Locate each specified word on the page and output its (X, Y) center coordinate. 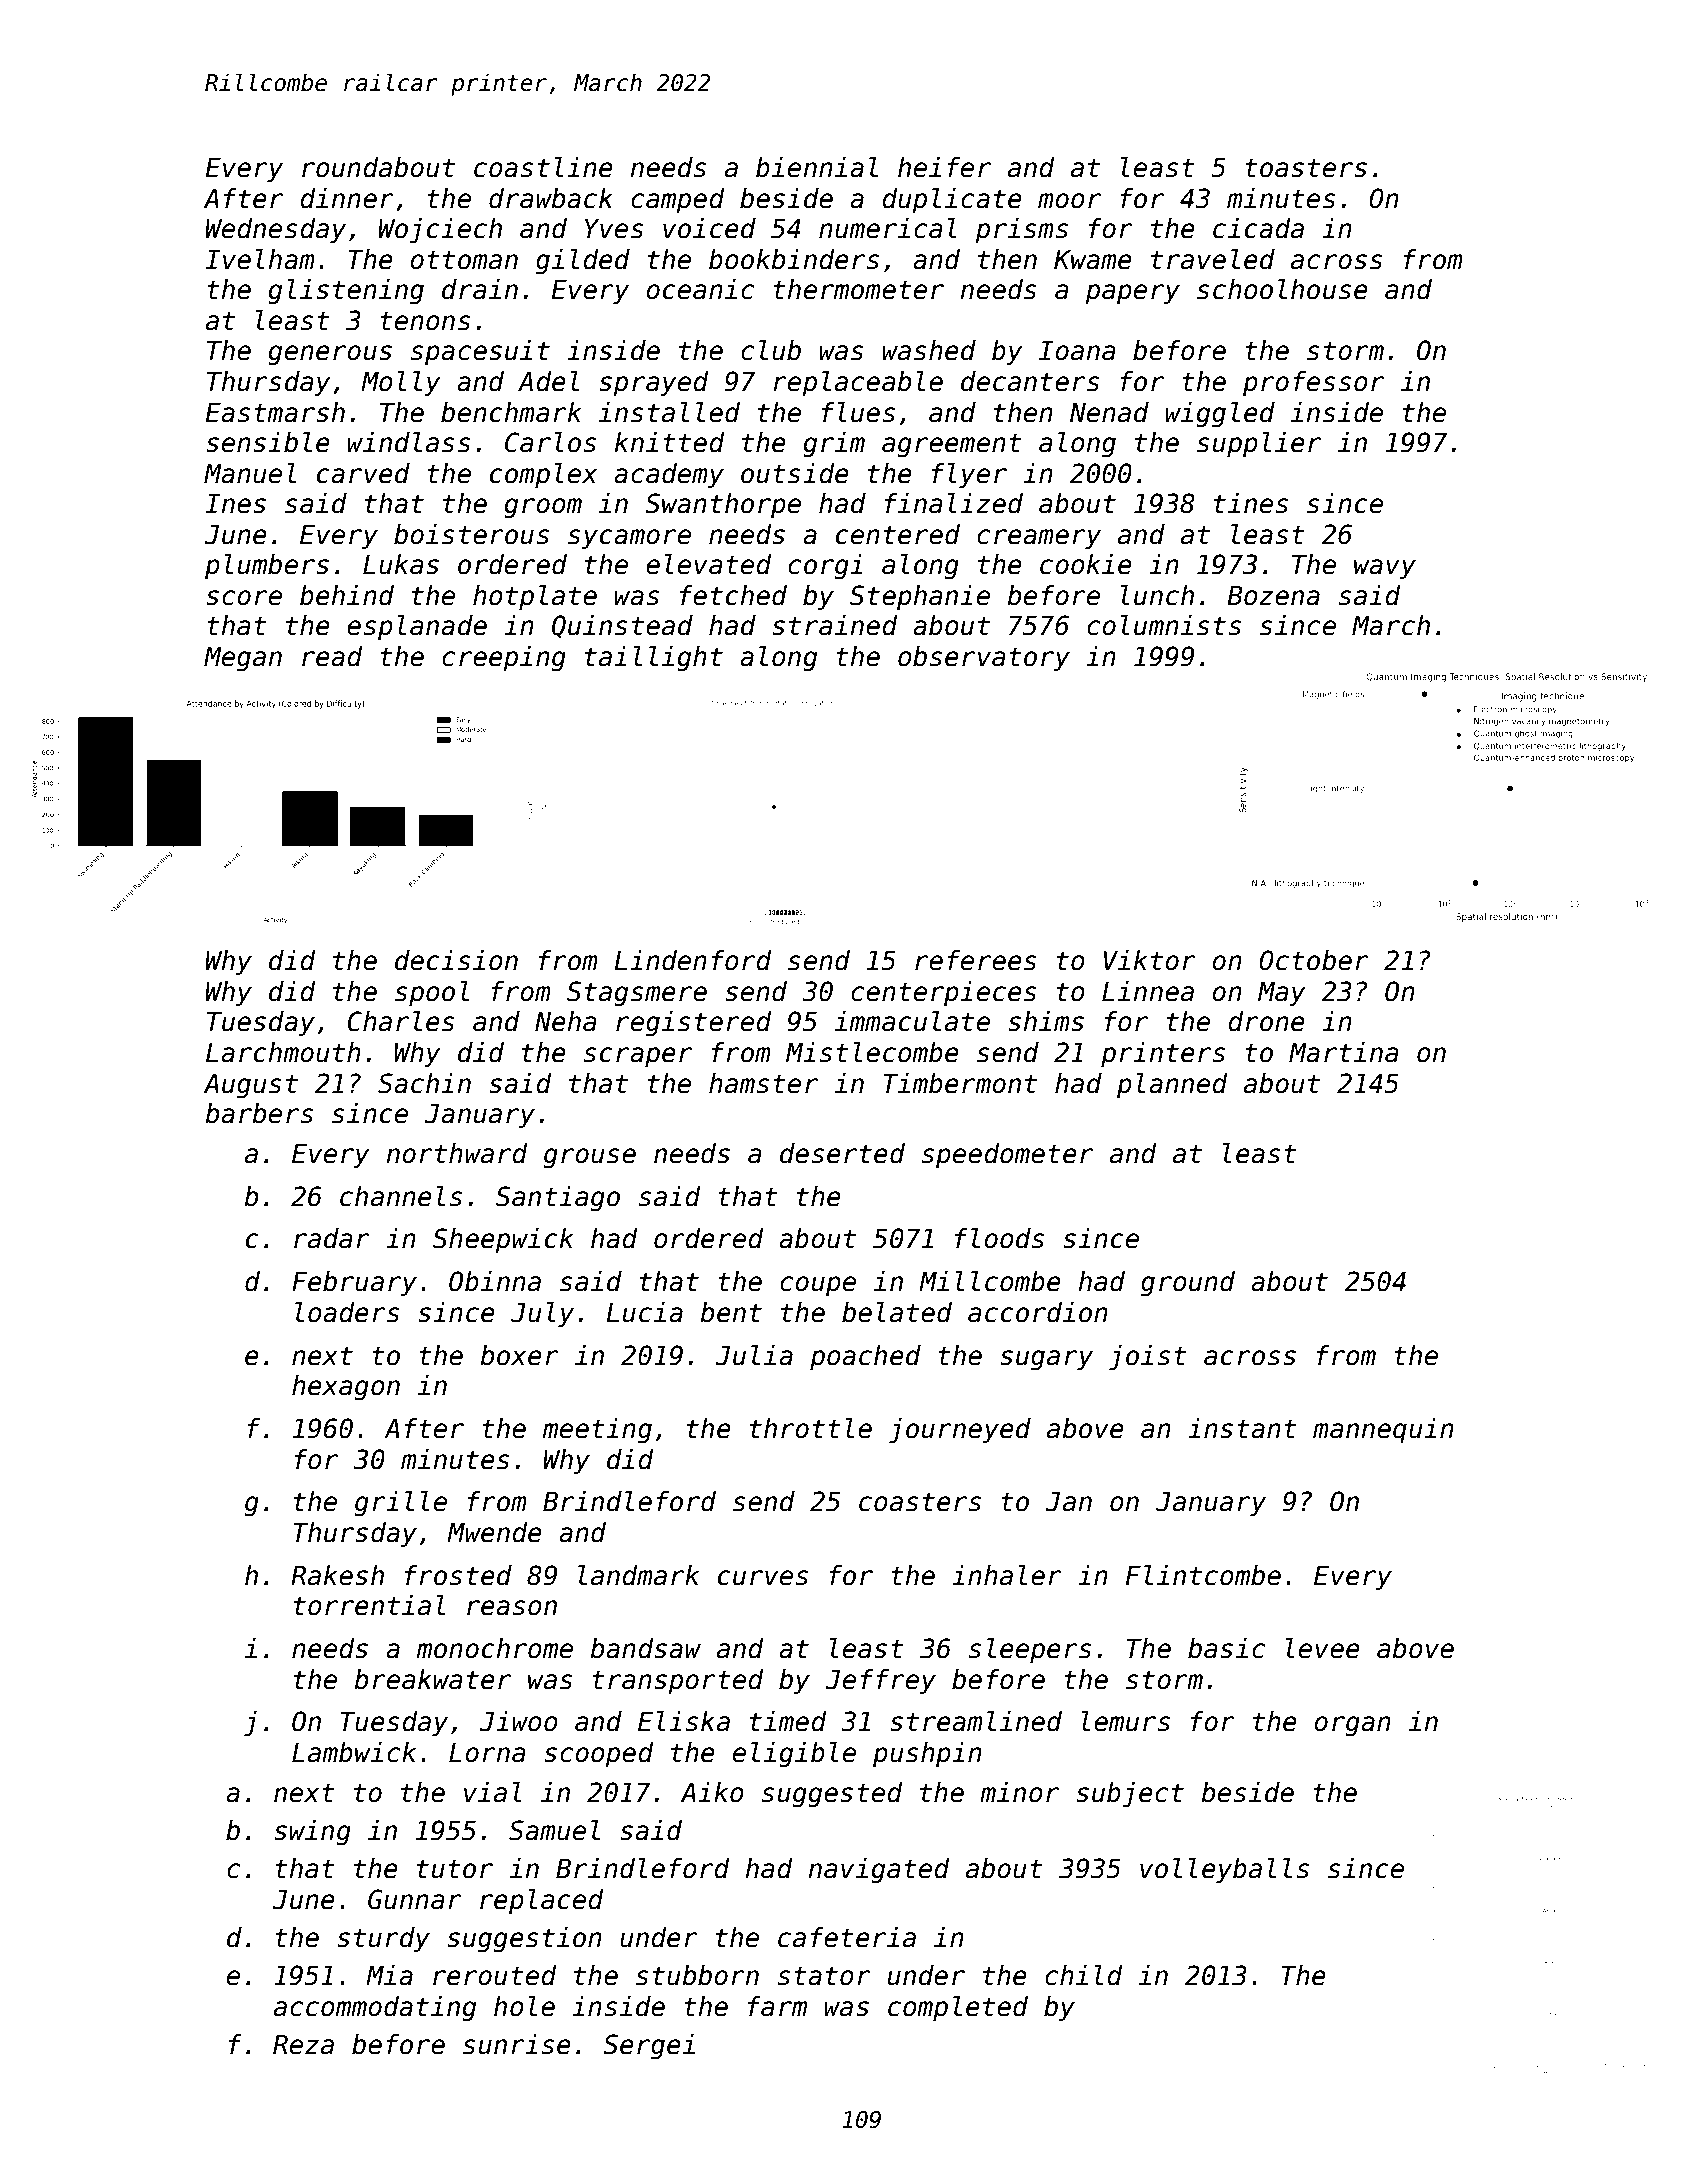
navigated (879, 1871)
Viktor (1150, 960)
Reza (303, 2045)
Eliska (684, 1721)
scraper (638, 1057)
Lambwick (354, 1752)
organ (1353, 1726)
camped (678, 201)
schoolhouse (1282, 289)
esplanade (417, 628)
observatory (984, 659)
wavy (1385, 569)
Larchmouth (283, 1052)
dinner (347, 198)
